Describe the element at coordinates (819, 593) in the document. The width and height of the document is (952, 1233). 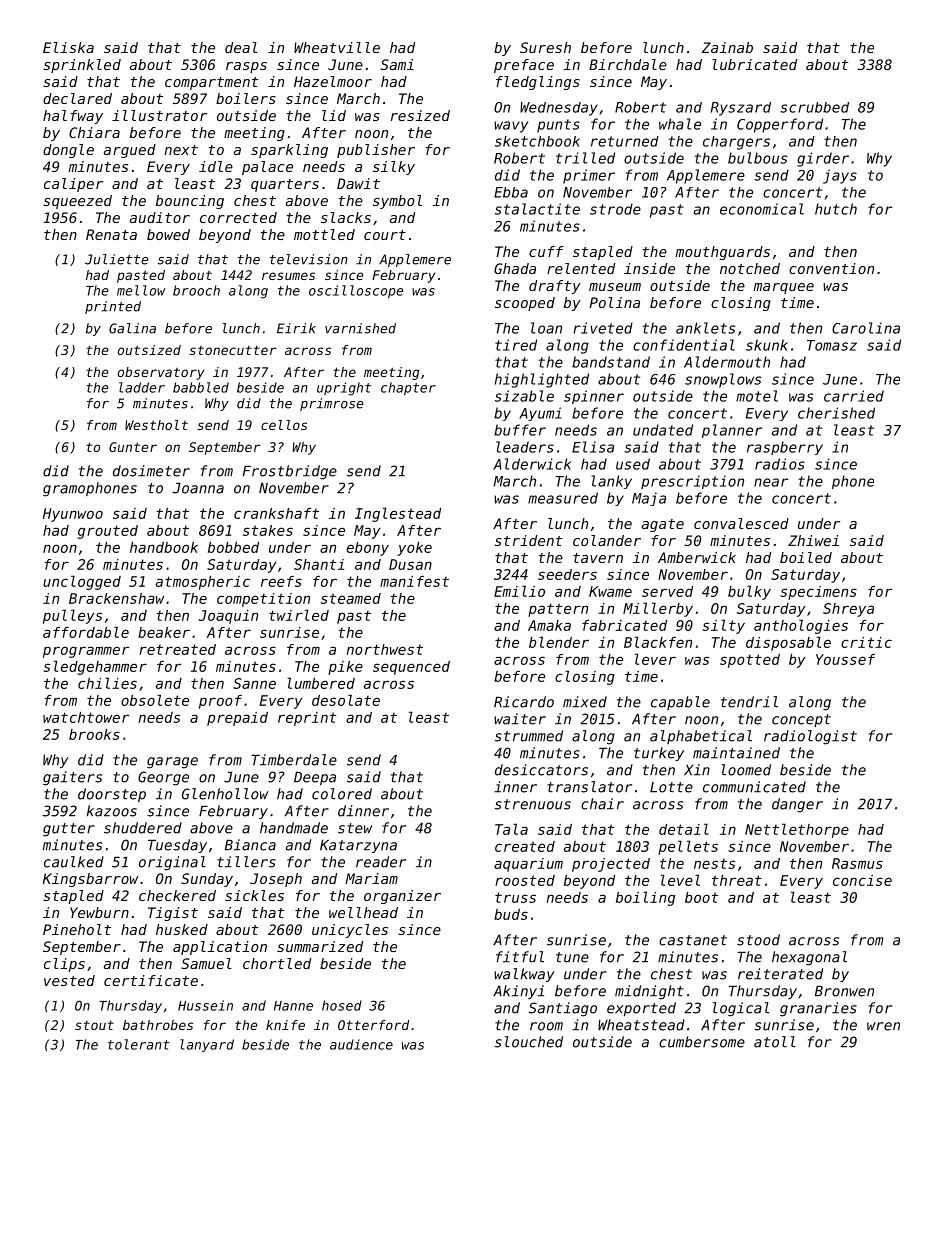
I see `specimens` at that location.
